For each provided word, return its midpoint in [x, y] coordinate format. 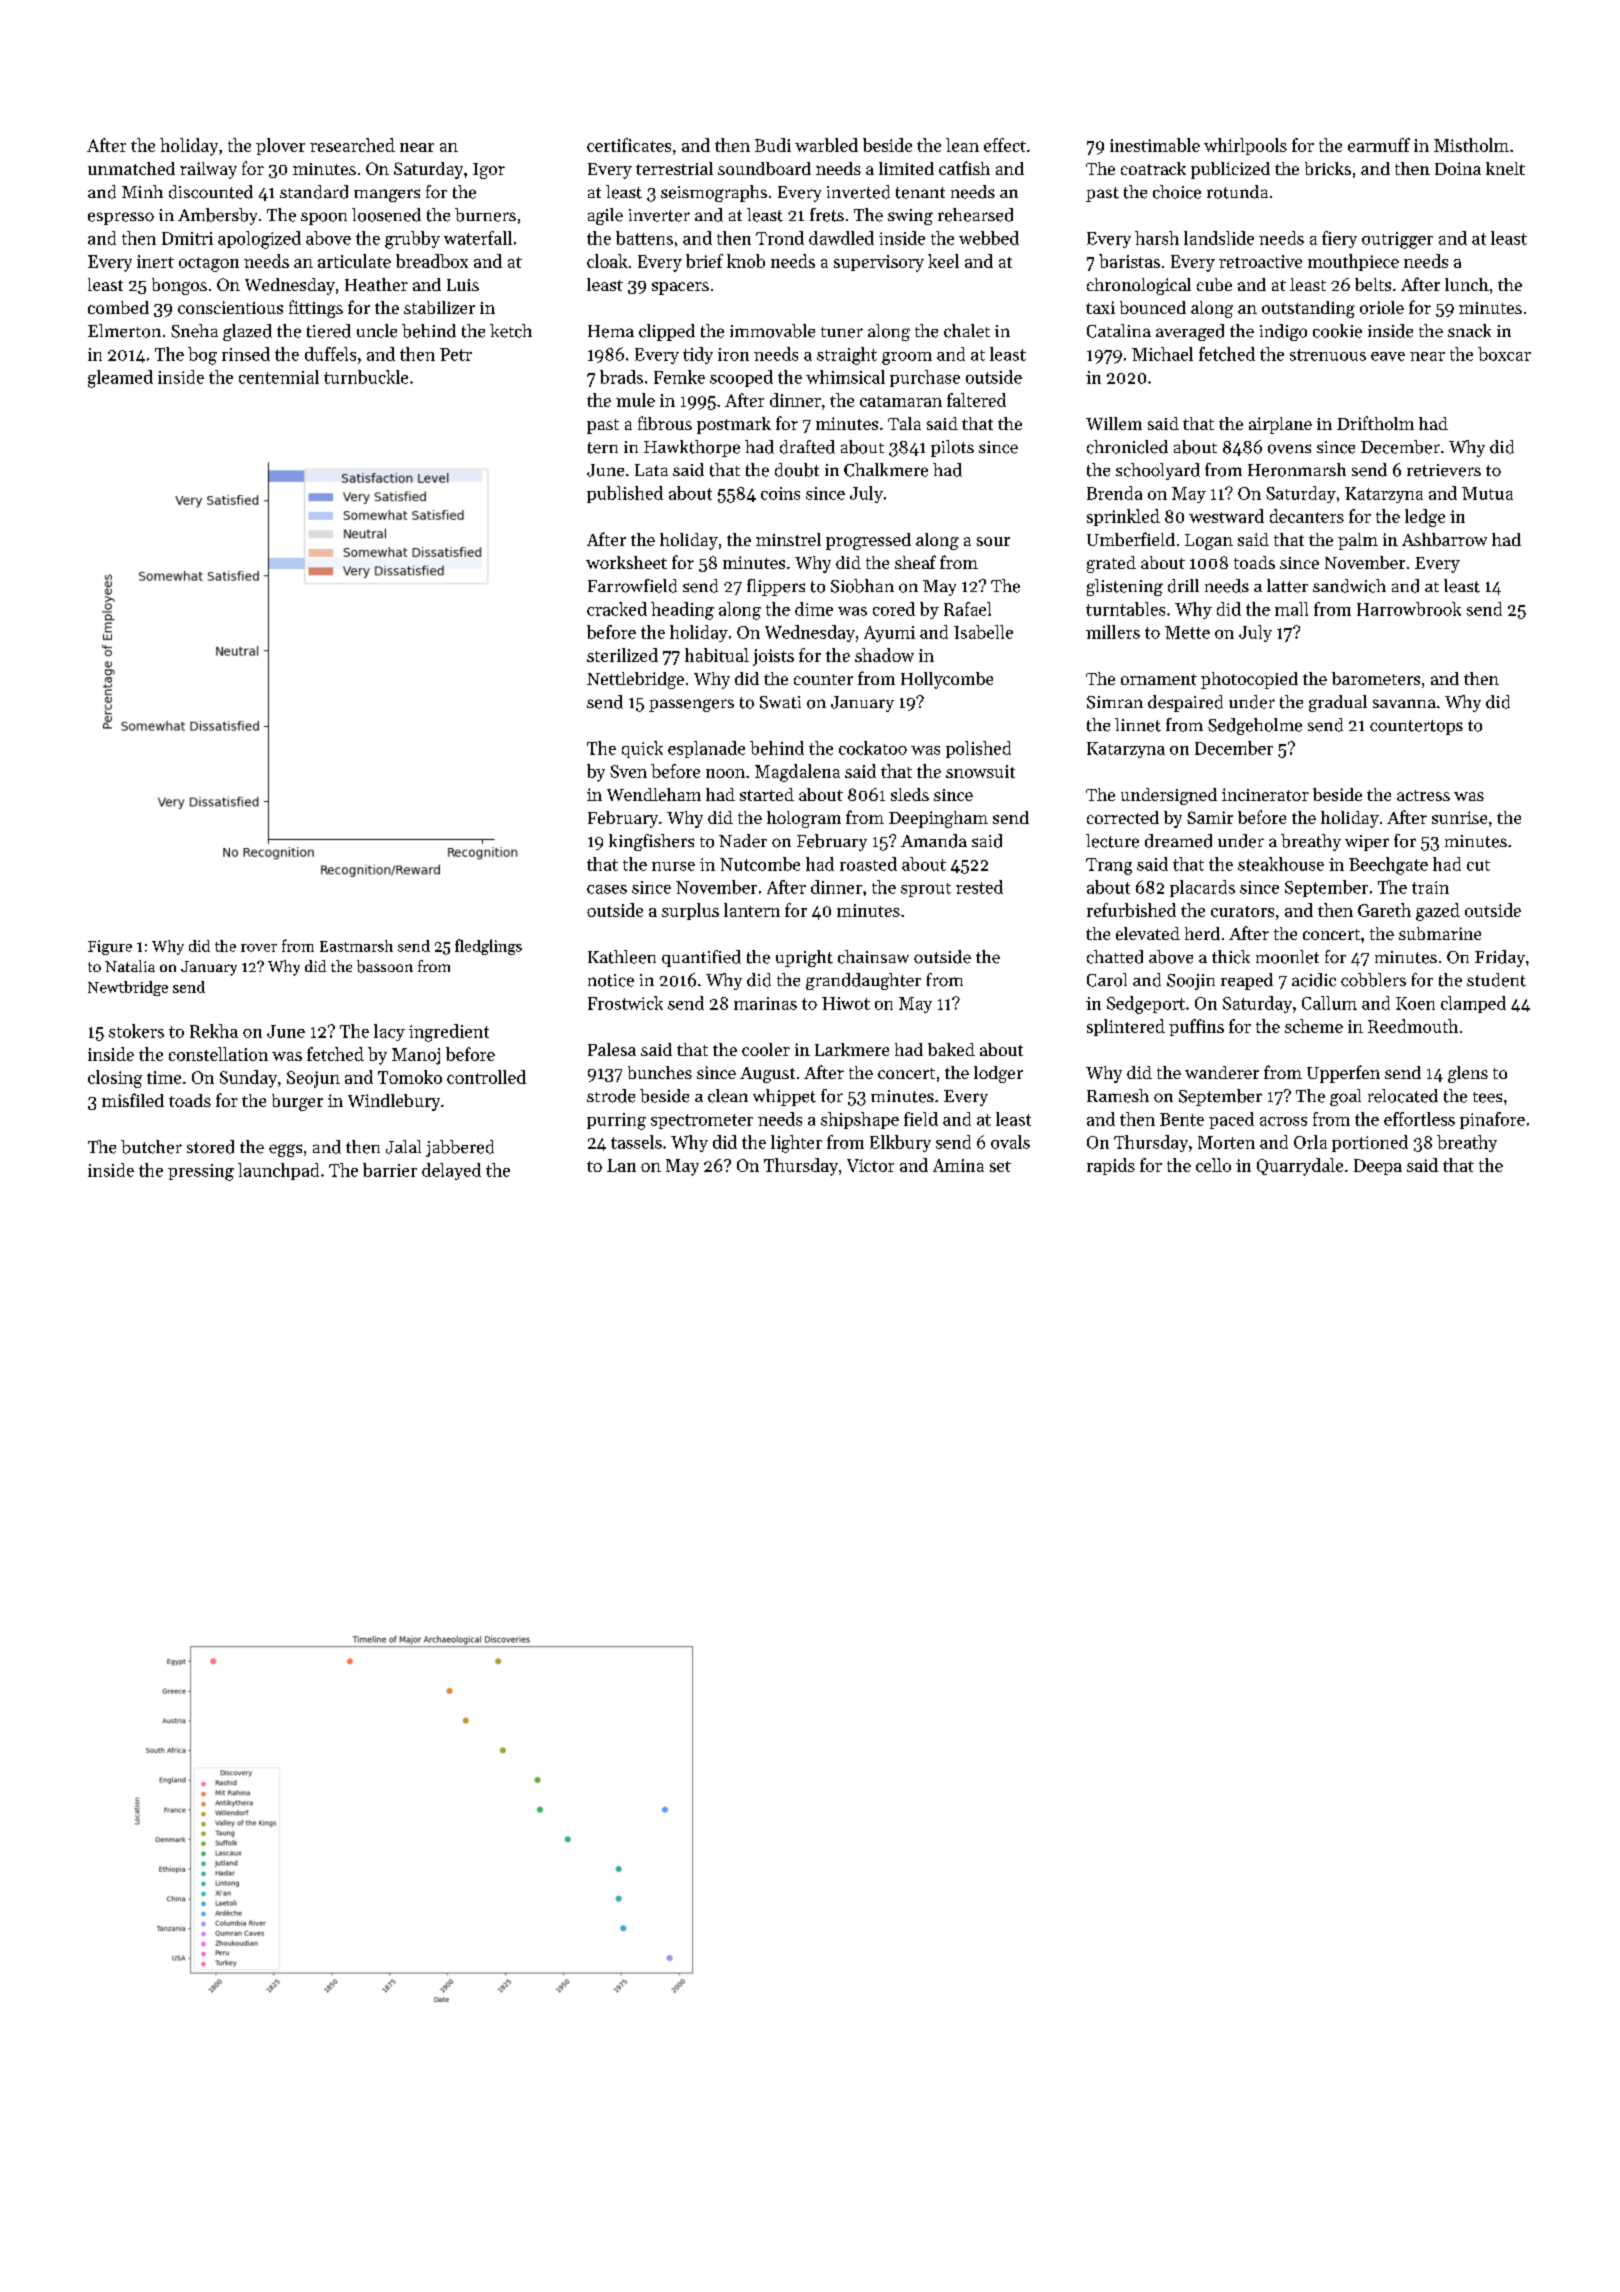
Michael [1162, 354]
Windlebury [394, 1102]
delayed [451, 1171]
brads [621, 377]
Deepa [1378, 1167]
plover [280, 146]
